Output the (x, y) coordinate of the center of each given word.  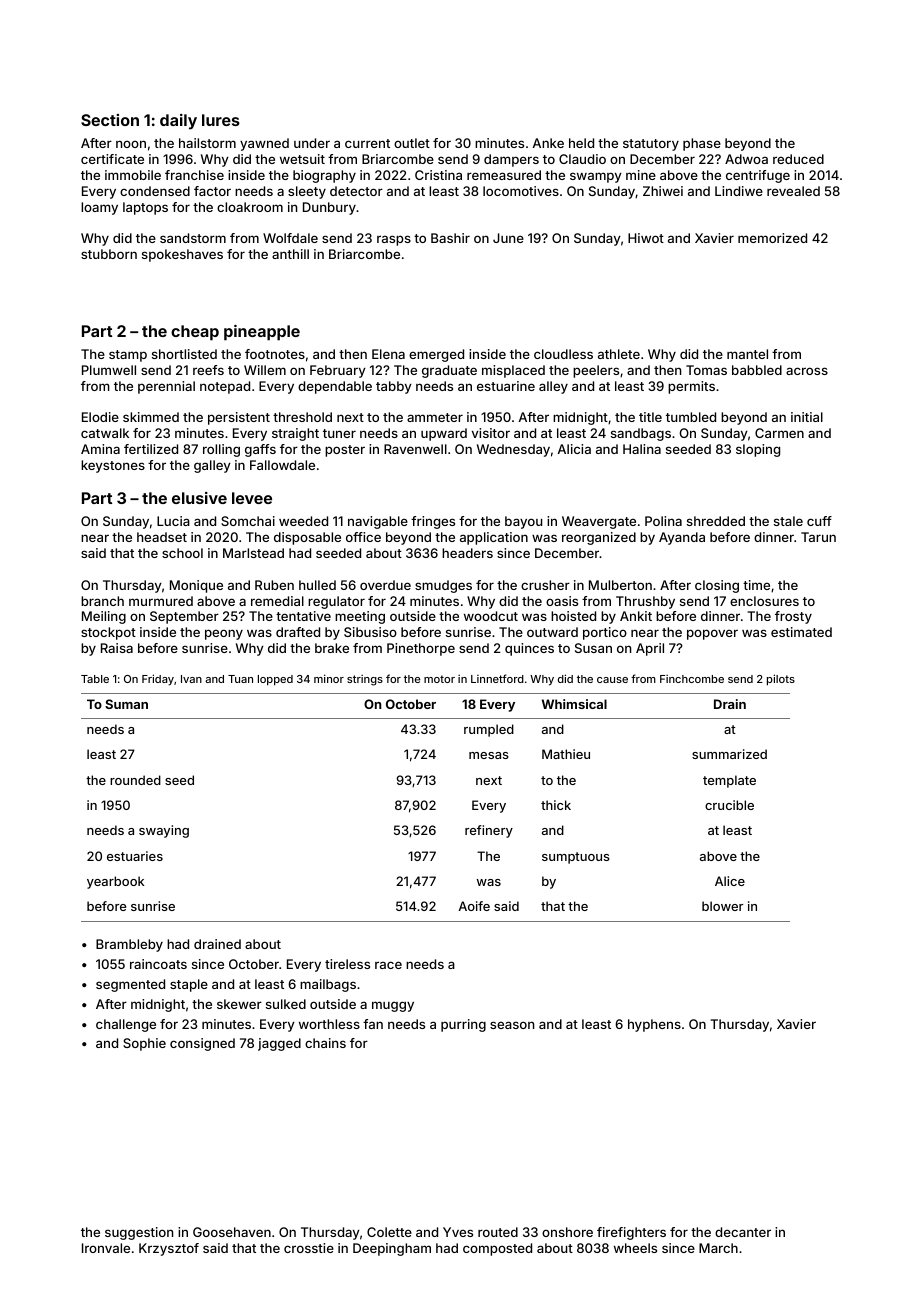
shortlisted (184, 354)
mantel (747, 354)
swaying (164, 831)
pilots (781, 680)
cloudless (563, 354)
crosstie (309, 1248)
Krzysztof (169, 1249)
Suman (126, 704)
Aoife (474, 906)
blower (722, 906)
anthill (290, 254)
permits (691, 387)
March (718, 1248)
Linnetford (497, 678)
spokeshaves (182, 255)
